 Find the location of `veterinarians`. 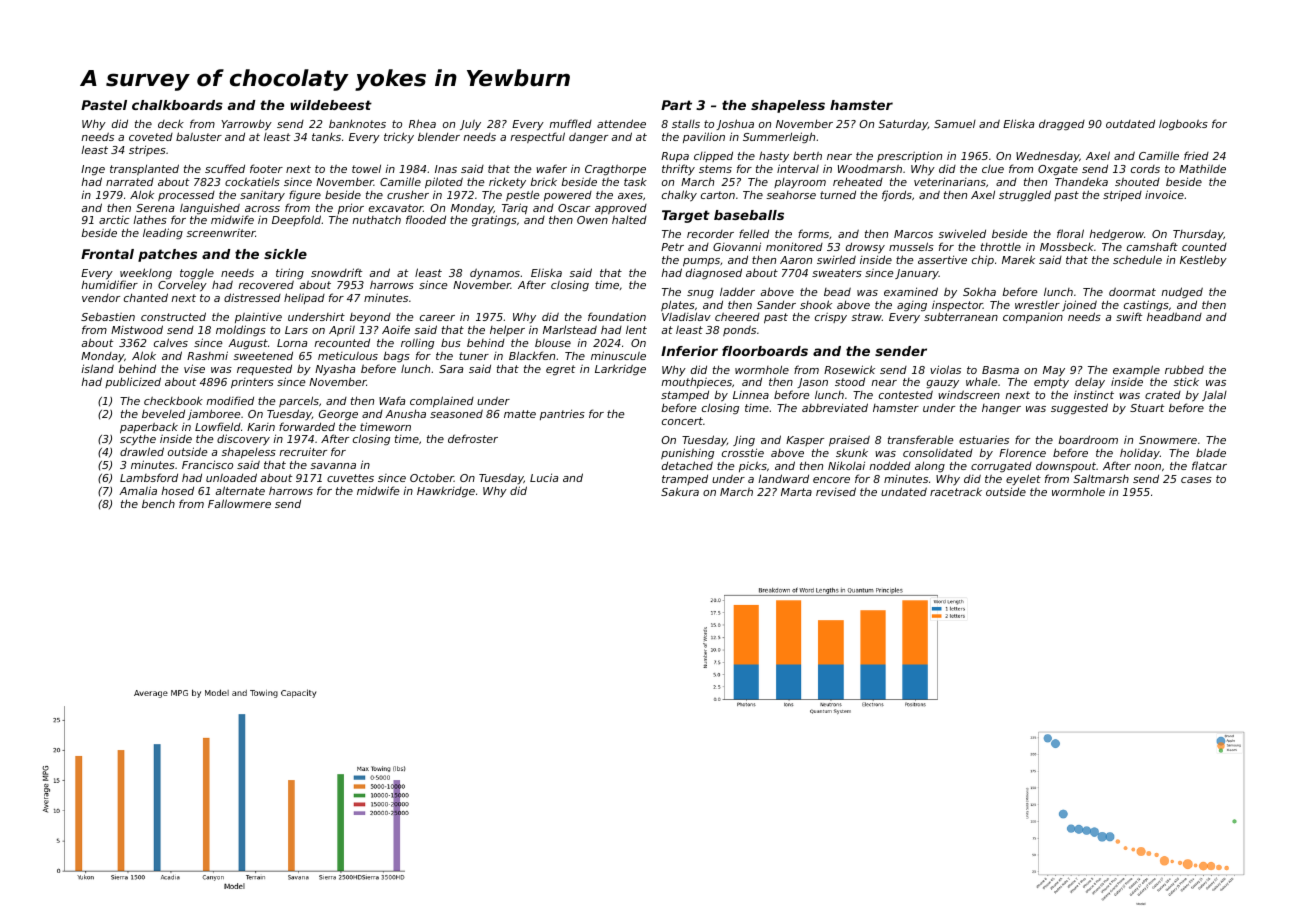

veterinarians is located at coordinates (950, 181).
